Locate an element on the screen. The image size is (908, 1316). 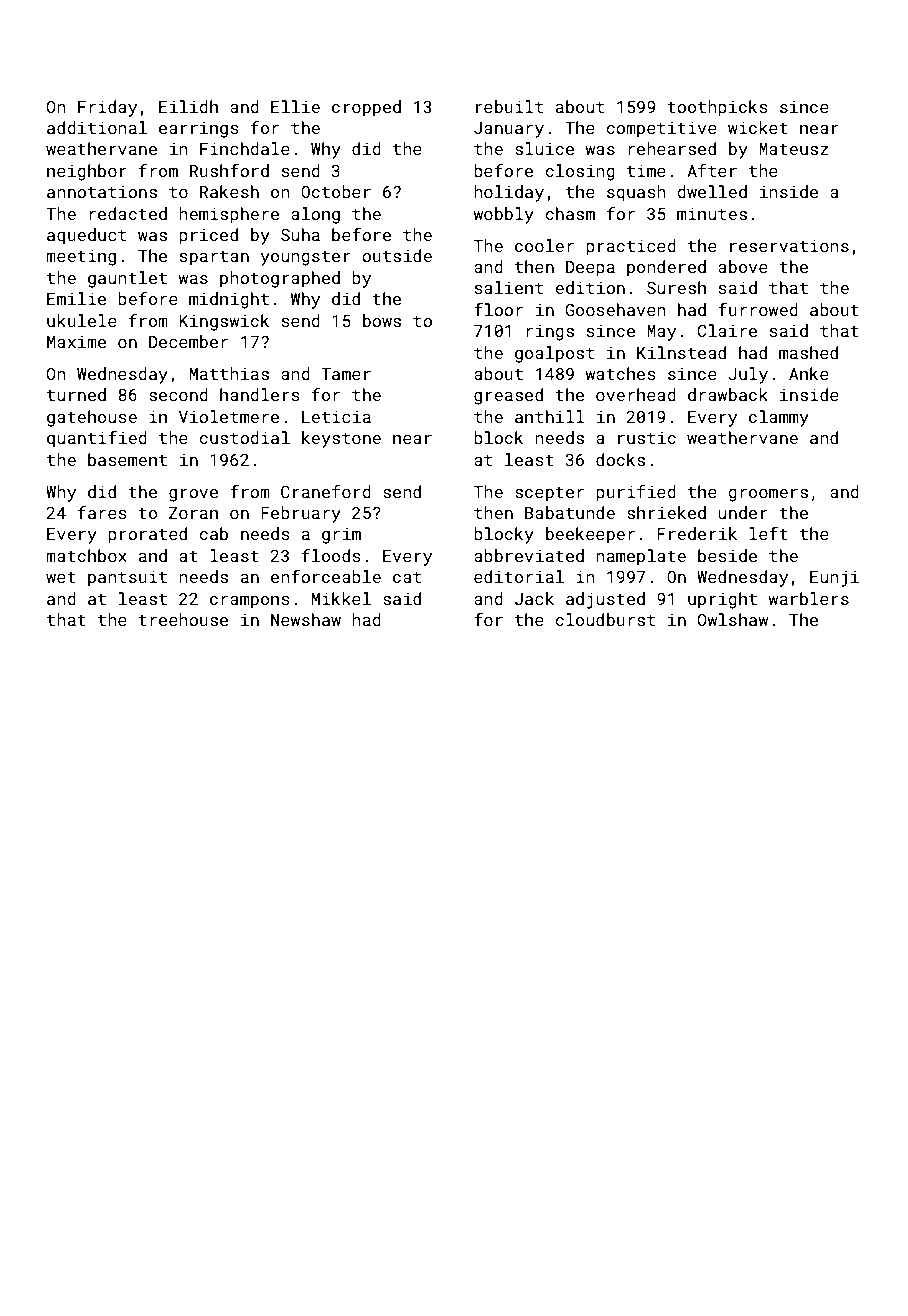
rehearsed is located at coordinates (672, 148).
